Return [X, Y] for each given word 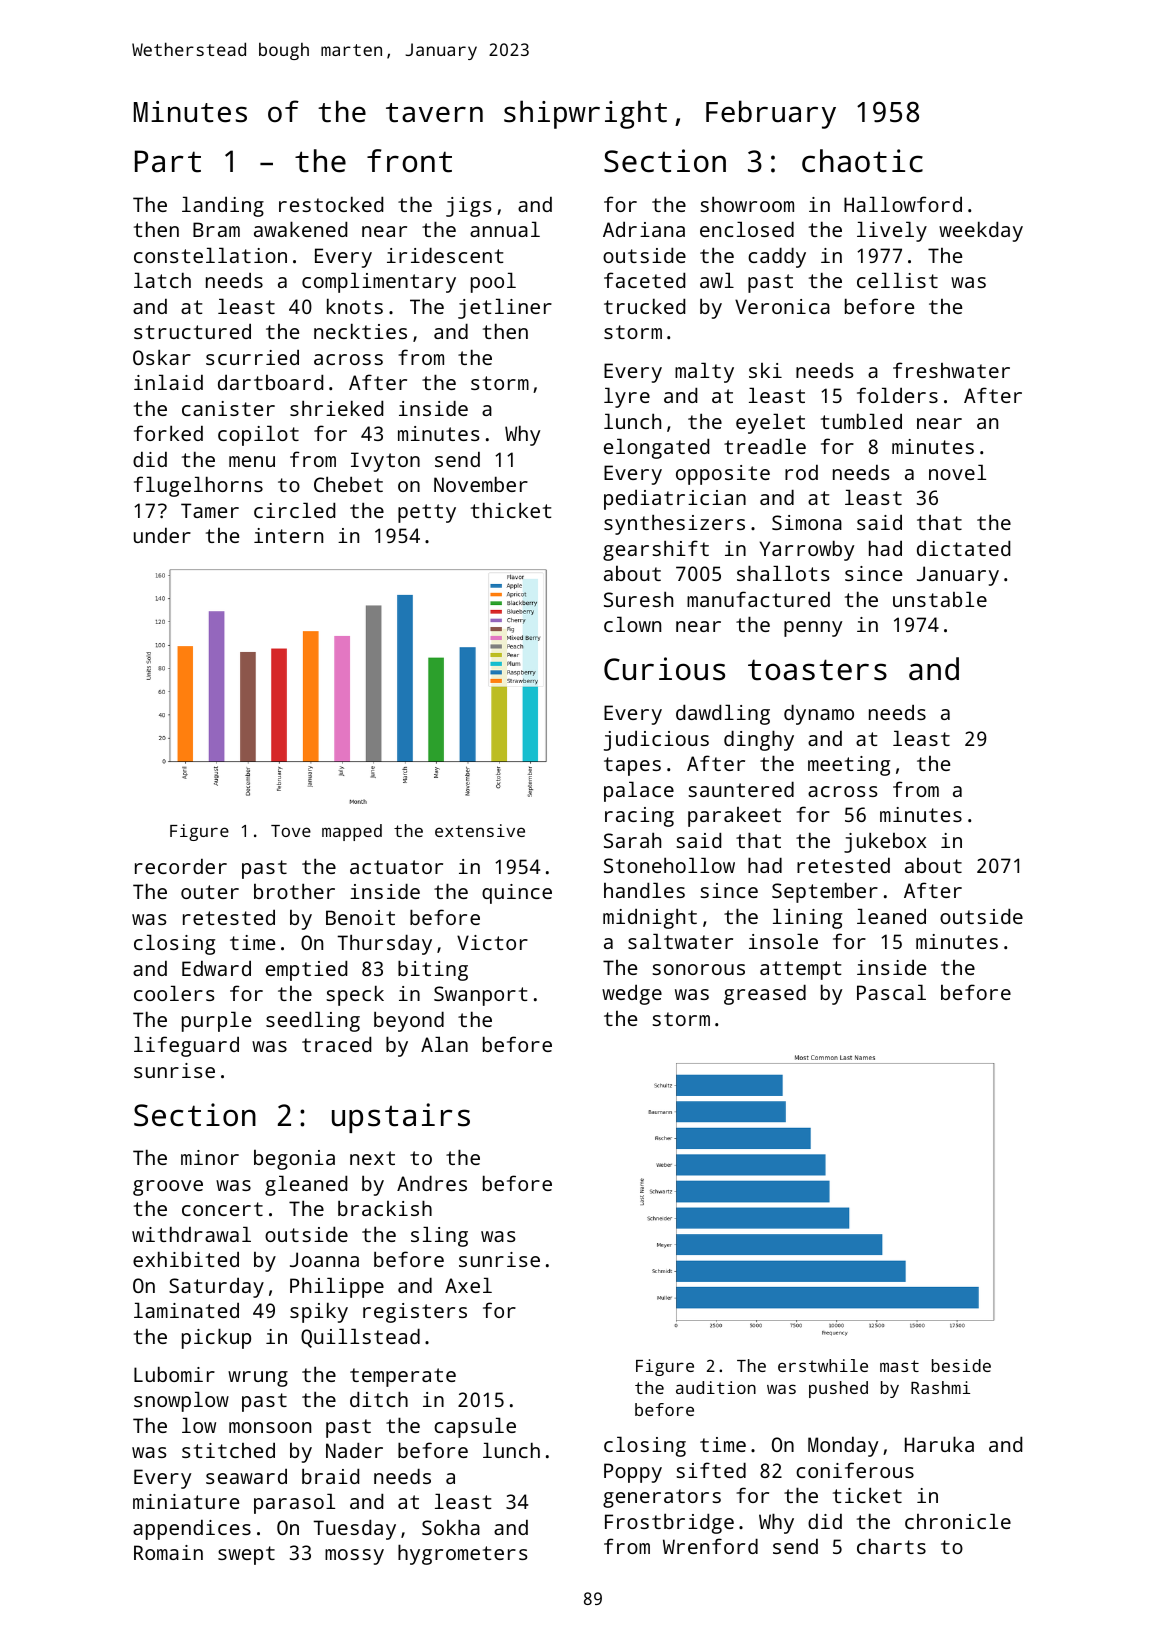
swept [246, 1555]
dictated [963, 548]
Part [168, 161]
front [409, 161]
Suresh [638, 599]
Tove [291, 831]
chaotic [862, 161]
